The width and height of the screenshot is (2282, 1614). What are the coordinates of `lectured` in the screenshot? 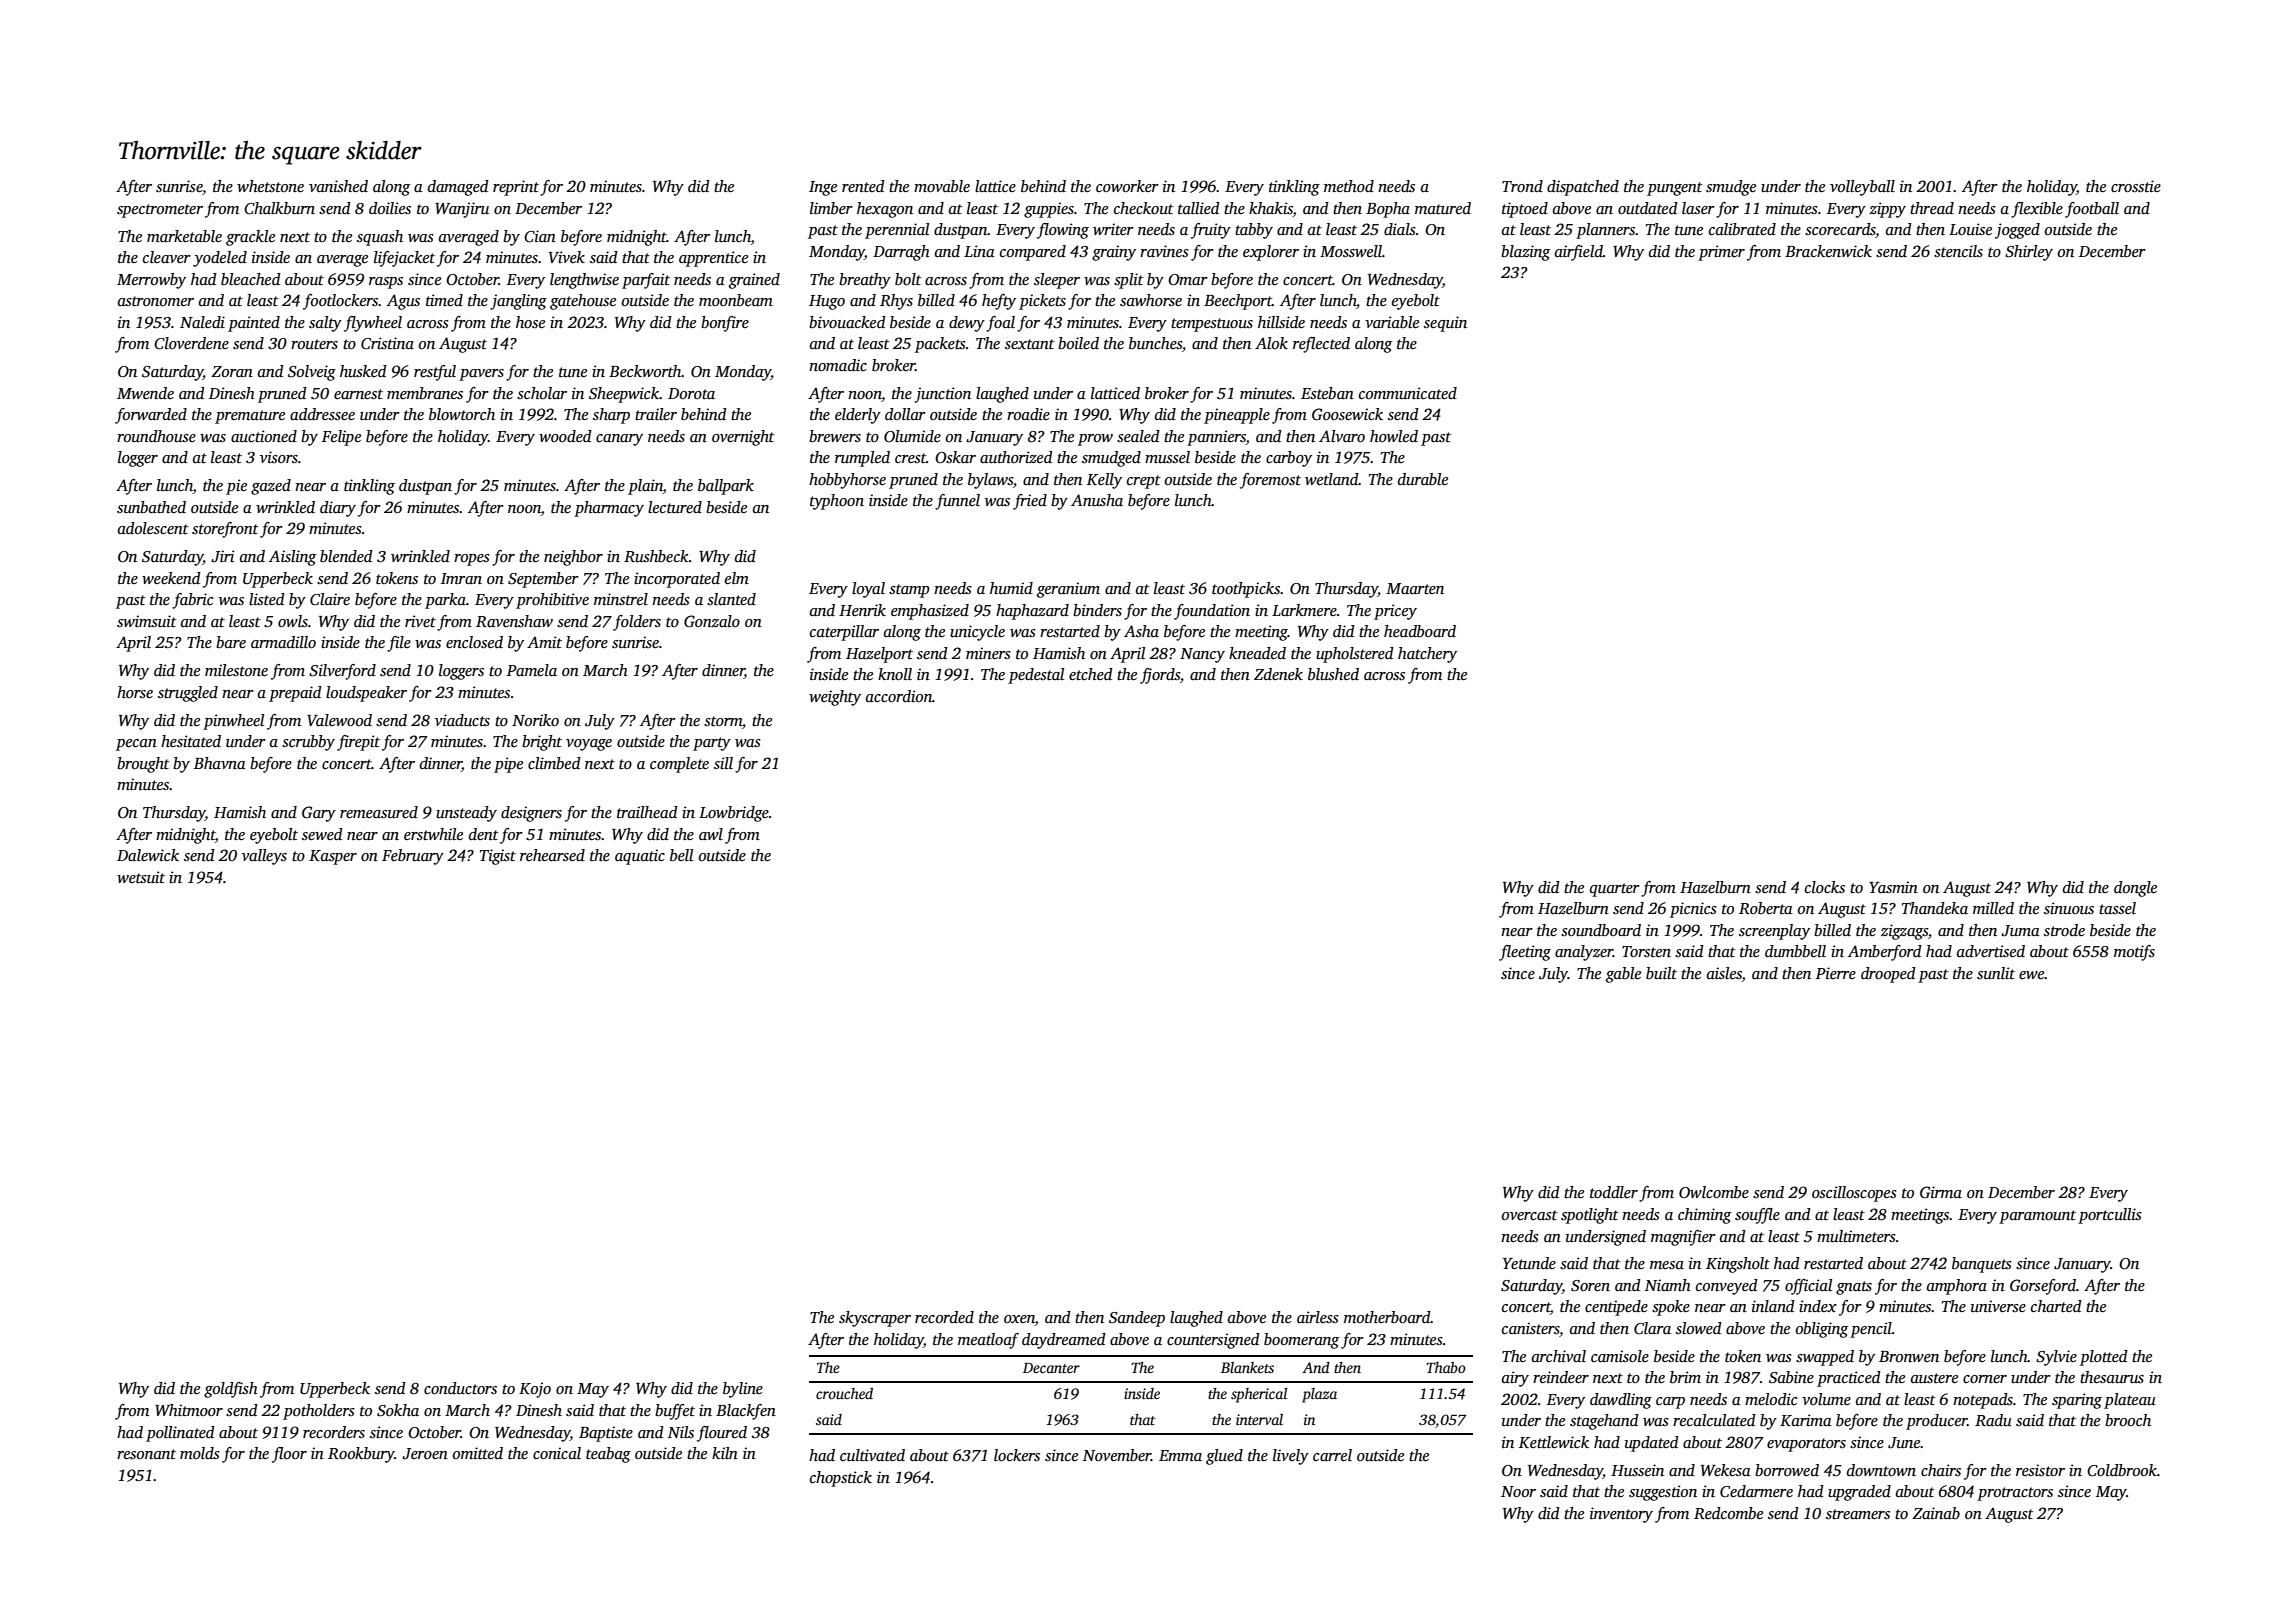 It's located at (675, 507).
